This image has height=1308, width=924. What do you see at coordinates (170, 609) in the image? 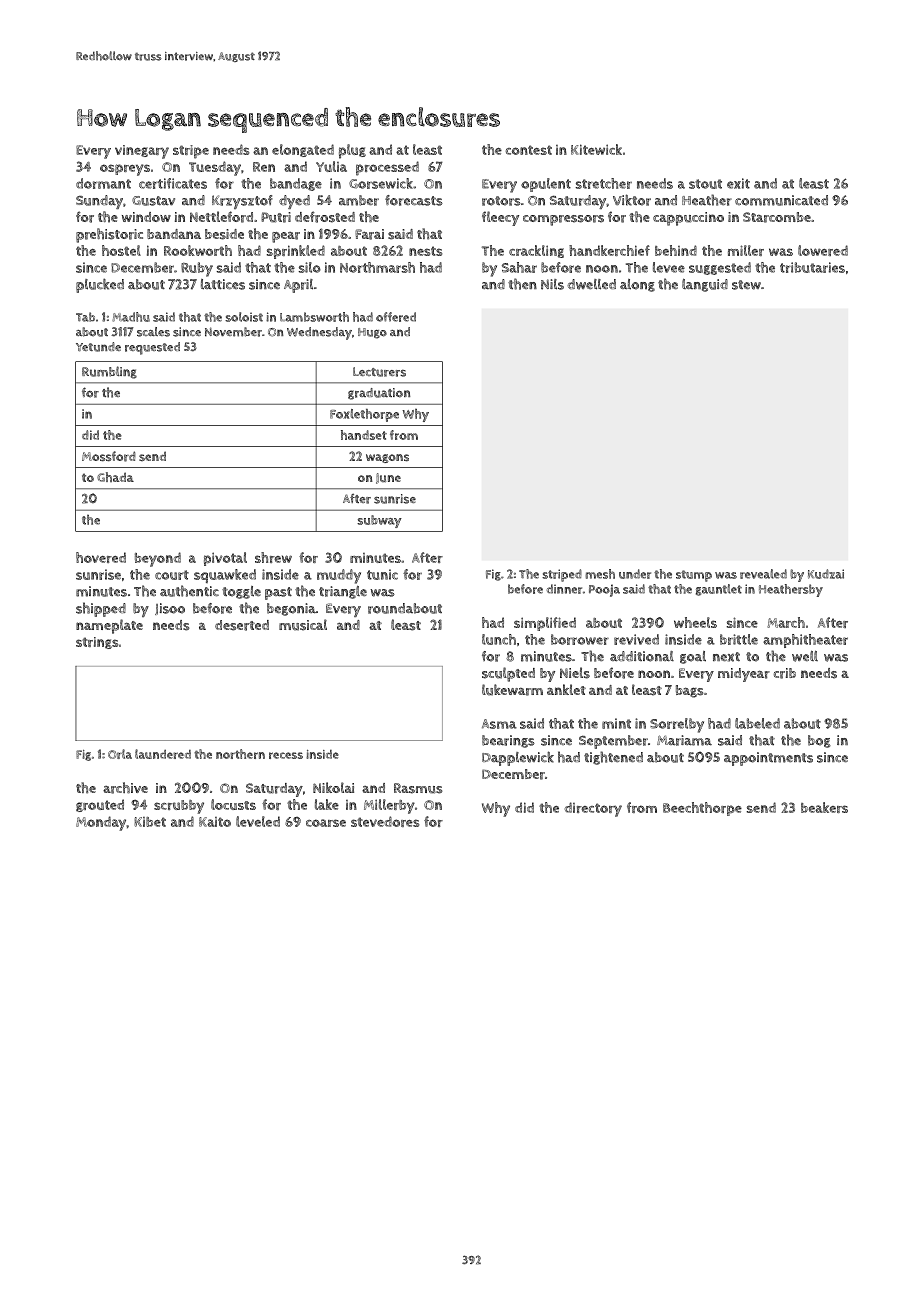
I see `Jisoo` at bounding box center [170, 609].
